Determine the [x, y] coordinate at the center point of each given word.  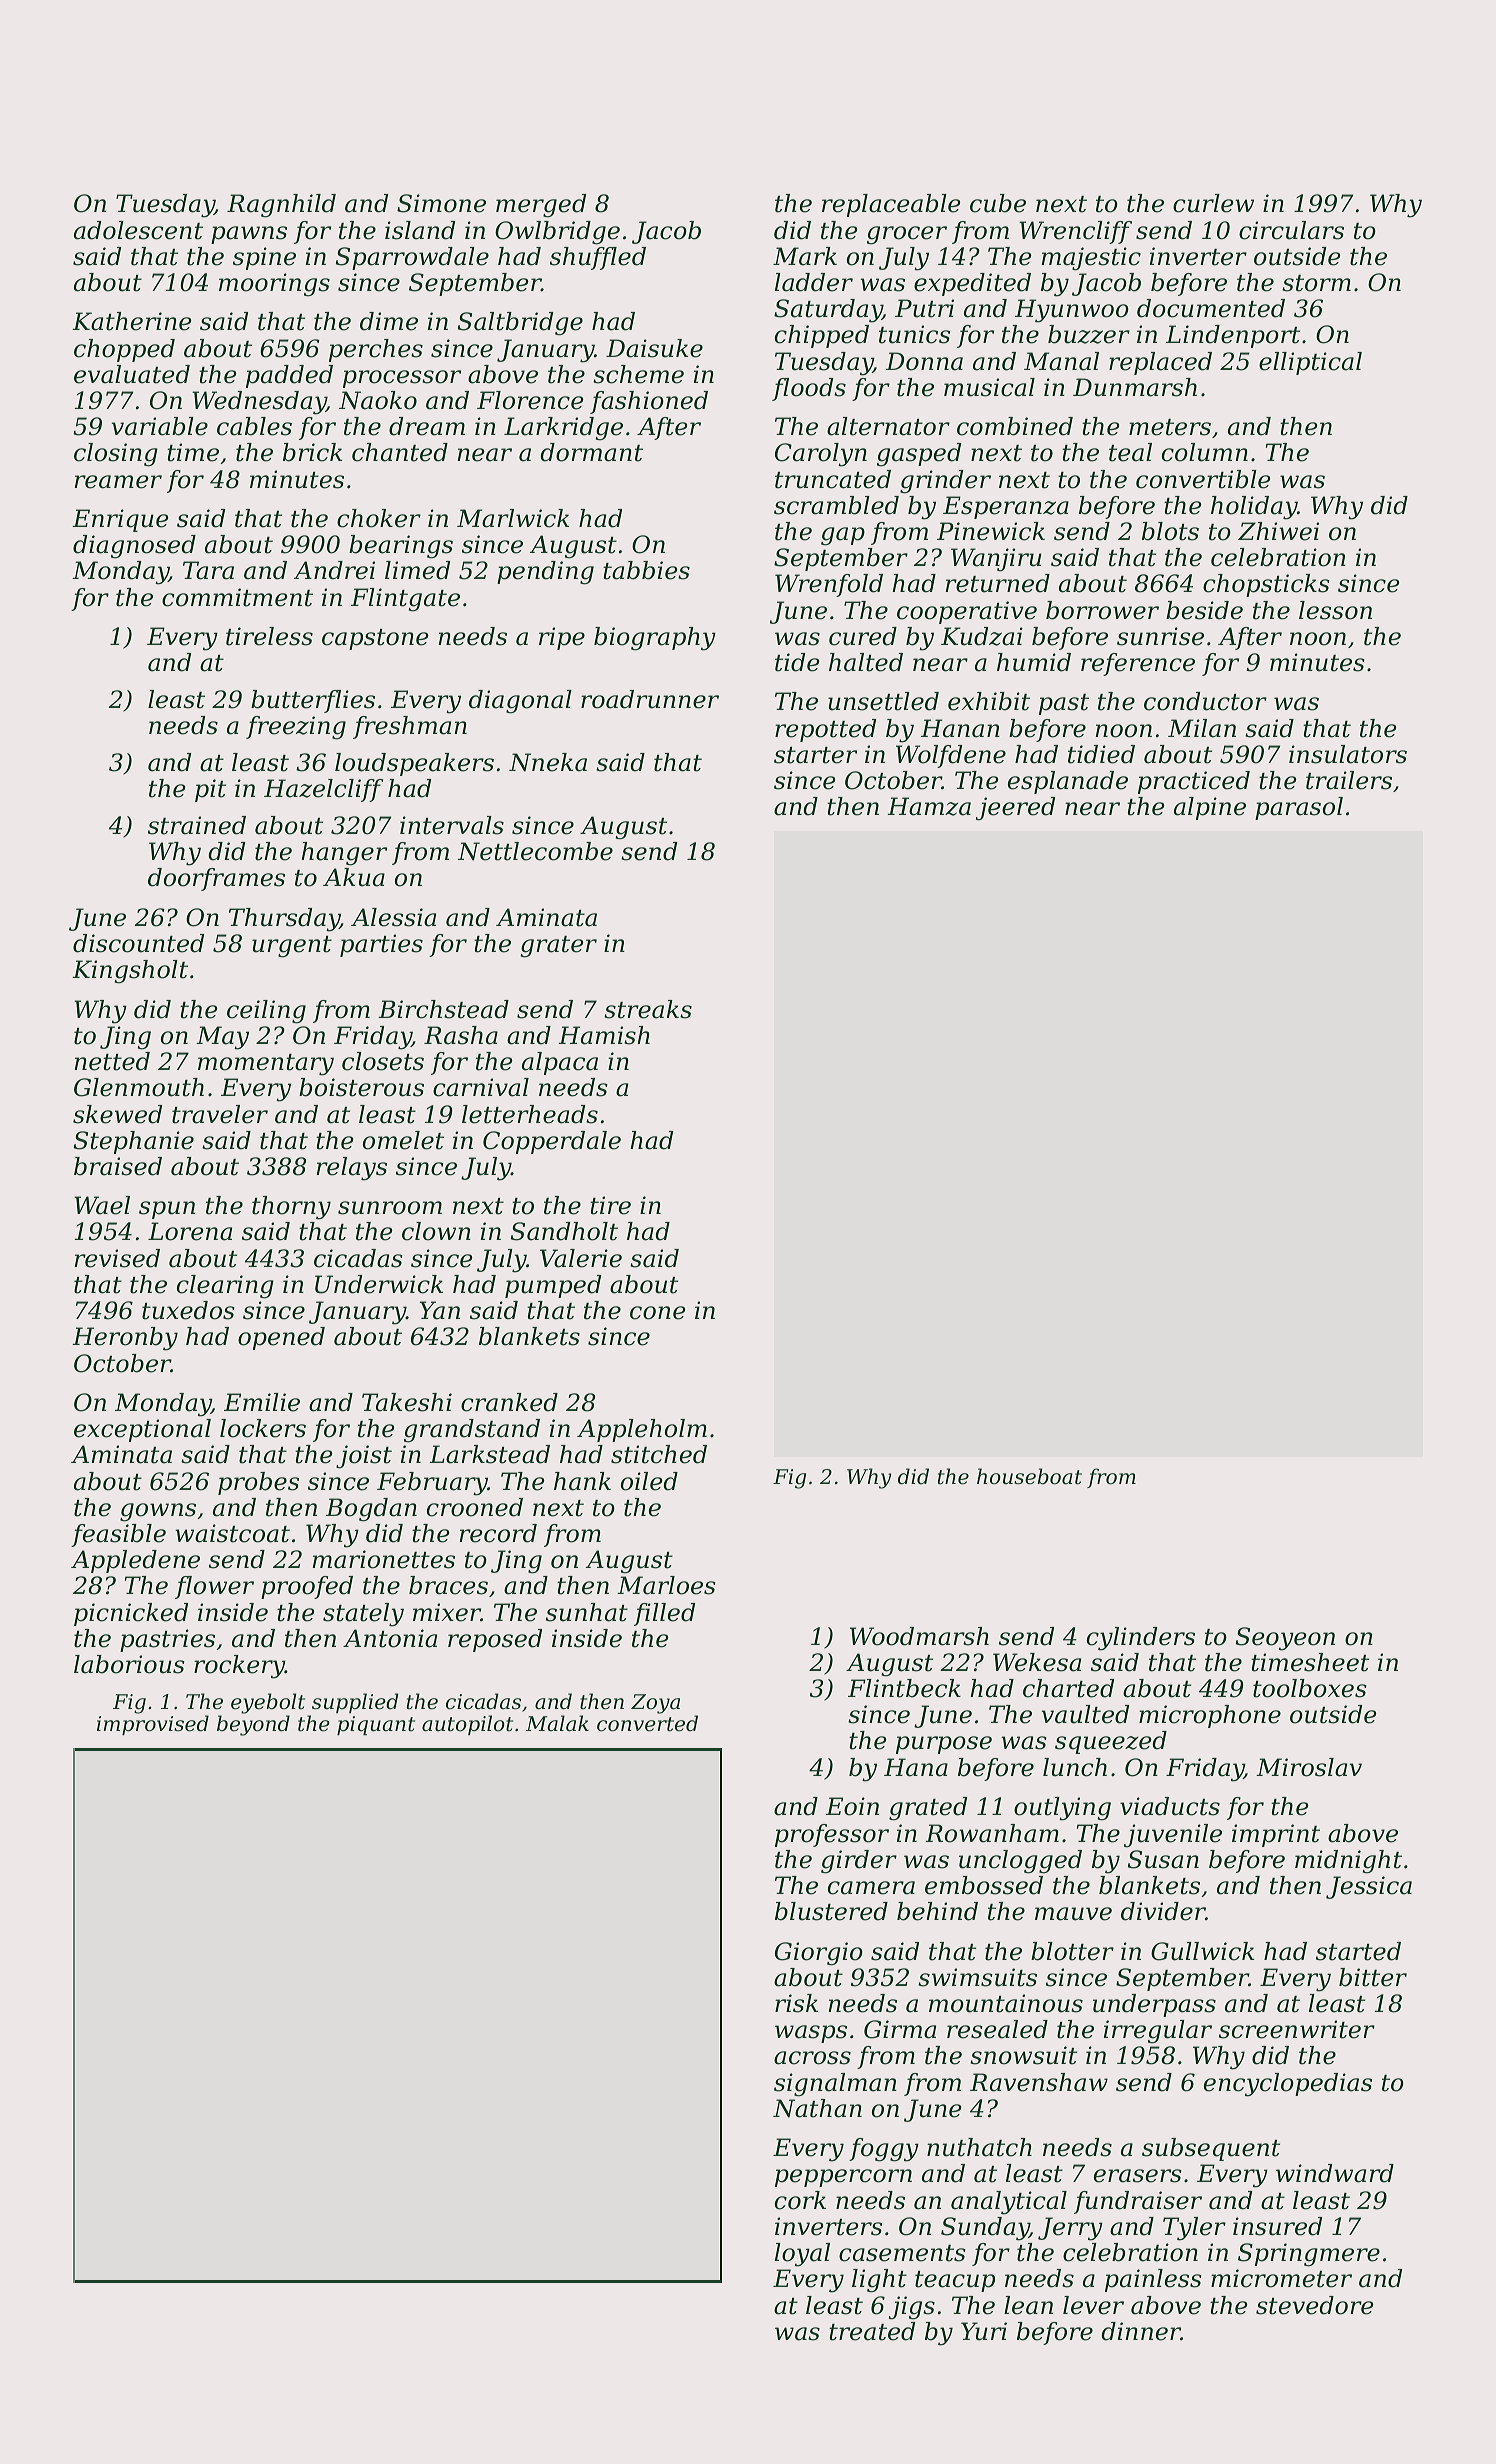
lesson [1335, 610]
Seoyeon [1285, 1639]
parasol [1299, 808]
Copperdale [552, 1142]
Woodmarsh [919, 1636]
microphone [1210, 1716]
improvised [153, 1725]
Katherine [132, 321]
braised [118, 1166]
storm [1316, 283]
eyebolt [268, 1703]
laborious [129, 1664]
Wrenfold [829, 585]
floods [809, 389]
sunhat [587, 1612]
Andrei [334, 570]
